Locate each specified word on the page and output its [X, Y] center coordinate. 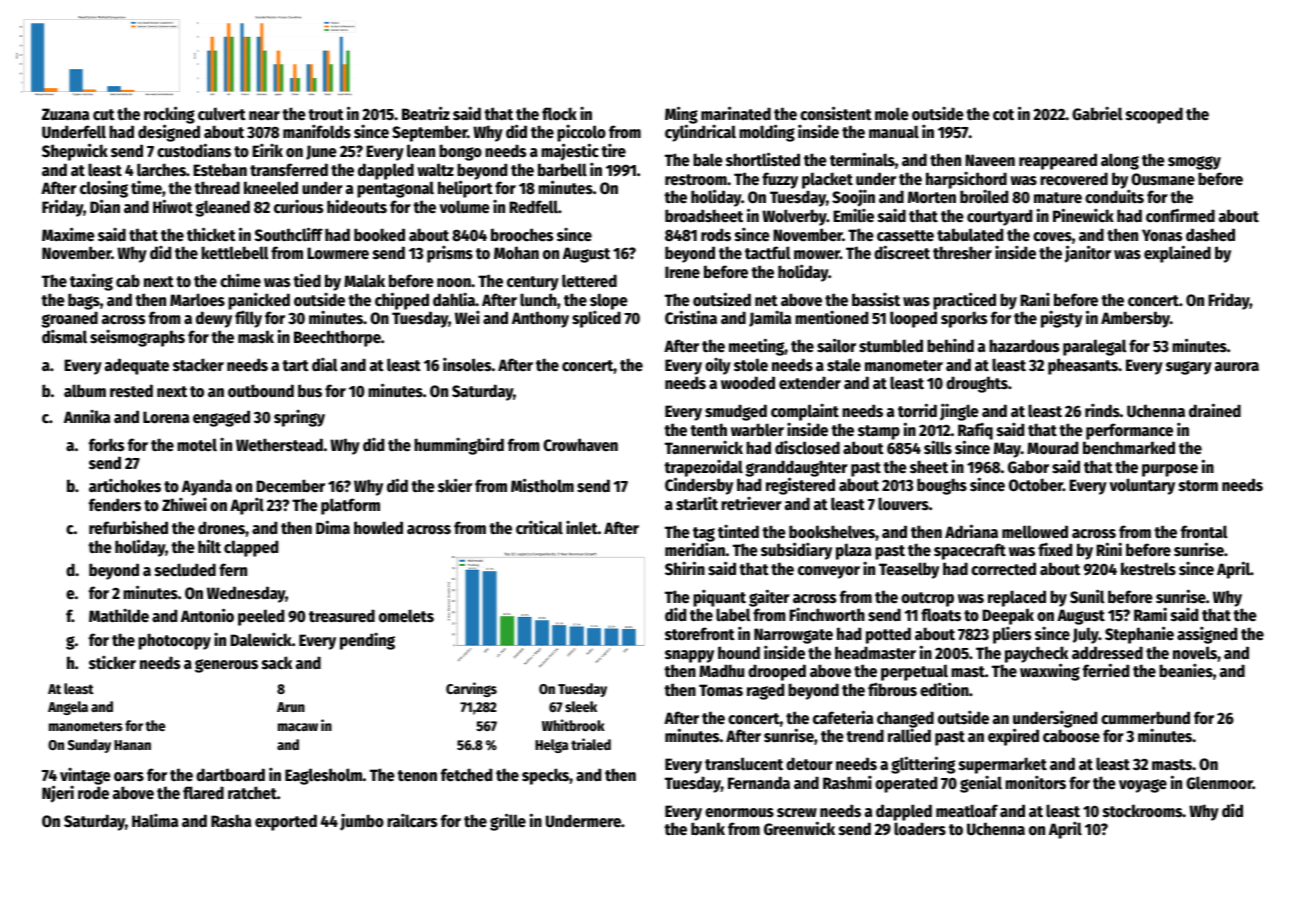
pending [367, 641]
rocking [169, 115]
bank [708, 828]
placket [827, 180]
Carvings [471, 689]
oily [718, 366]
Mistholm [542, 485]
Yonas [1162, 235]
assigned [1207, 635]
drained [1215, 410]
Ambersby [1135, 319]
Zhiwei [184, 504]
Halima [155, 820]
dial [325, 364]
